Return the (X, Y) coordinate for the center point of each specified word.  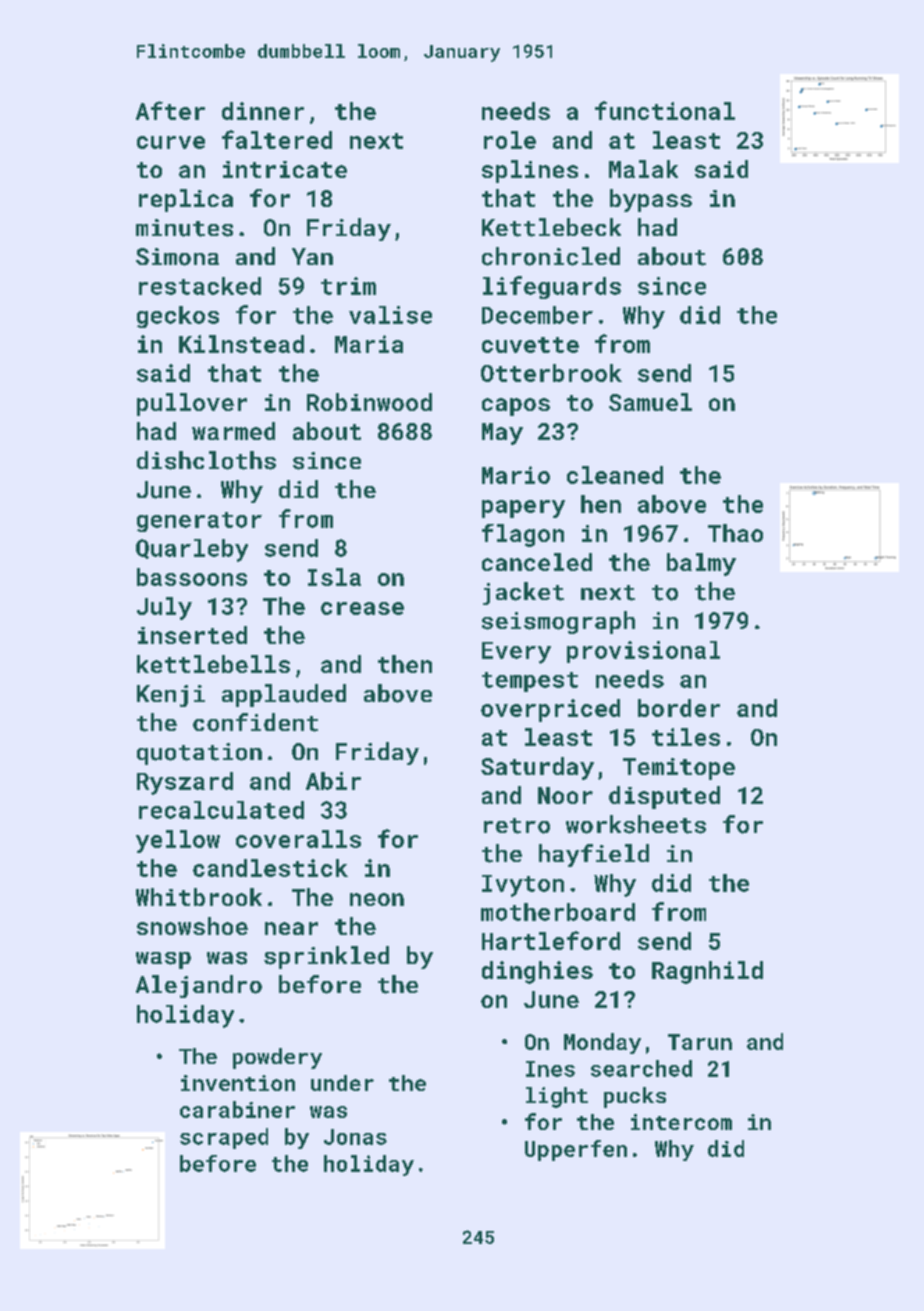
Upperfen (576, 1150)
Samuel (650, 402)
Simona (177, 257)
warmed (233, 431)
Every (516, 653)
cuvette (530, 345)
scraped (224, 1138)
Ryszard (185, 783)
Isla (334, 577)
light (557, 1097)
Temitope (679, 769)
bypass (651, 200)
